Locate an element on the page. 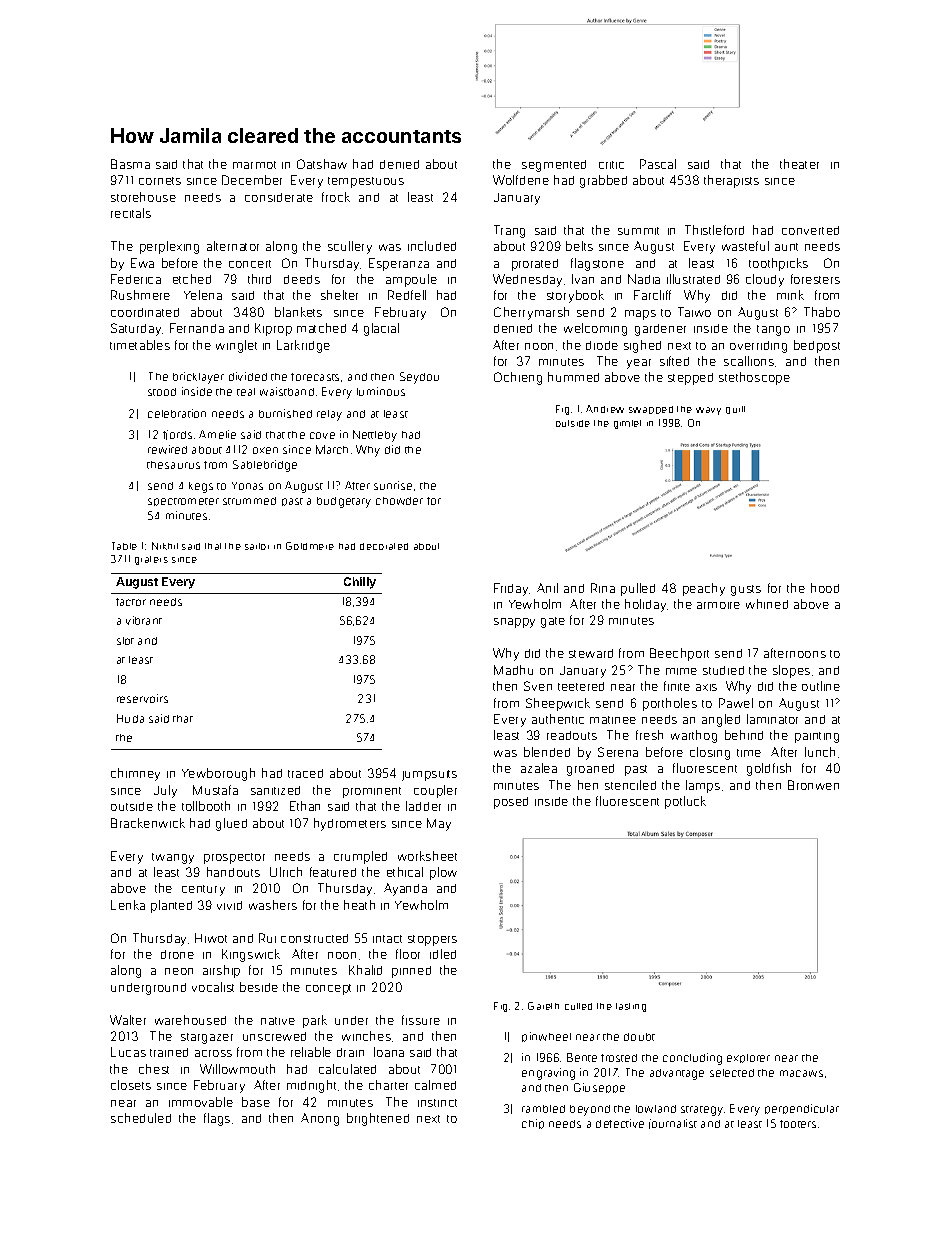  journalist is located at coordinates (673, 1124).
